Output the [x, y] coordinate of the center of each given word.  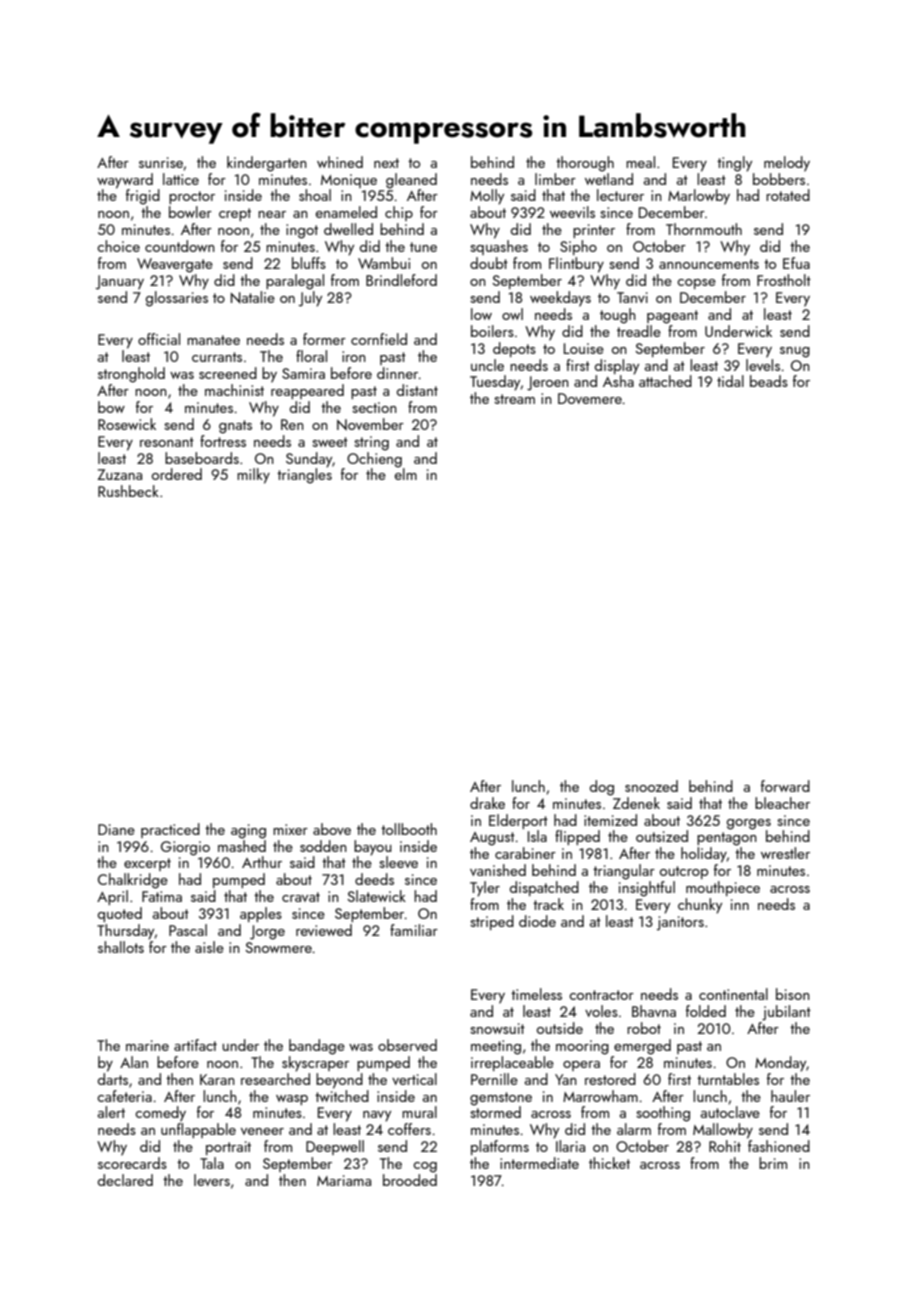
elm [406, 474]
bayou [373, 848]
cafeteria [124, 1096]
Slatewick [376, 896]
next [386, 163]
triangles [304, 476]
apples [261, 914]
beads [769, 381]
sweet [330, 442]
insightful [647, 889]
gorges [749, 824]
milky [253, 476]
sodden [323, 846]
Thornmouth [704, 229]
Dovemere [590, 398]
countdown [180, 246]
